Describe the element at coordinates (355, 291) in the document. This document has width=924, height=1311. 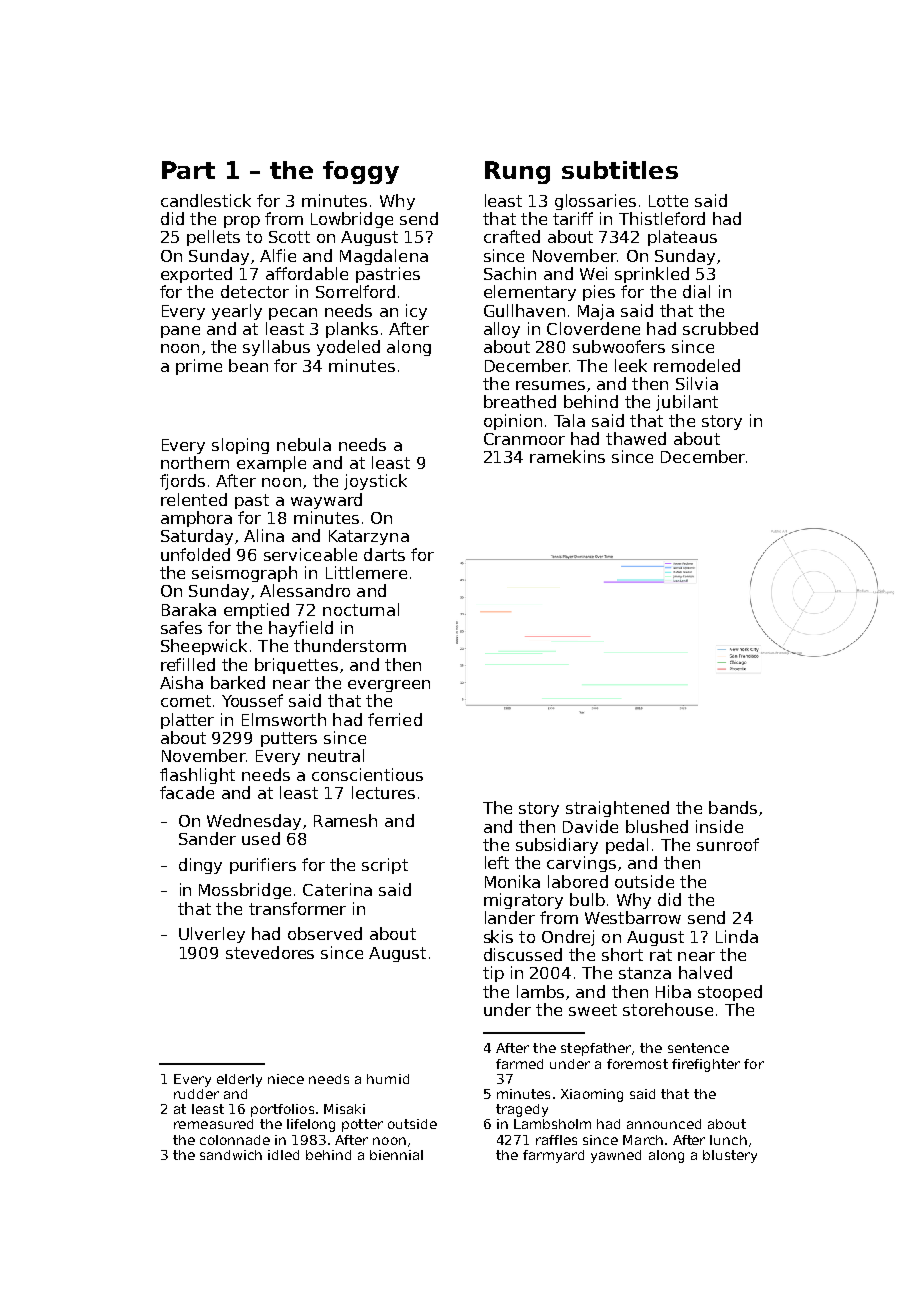
I see `Sorrelford` at that location.
